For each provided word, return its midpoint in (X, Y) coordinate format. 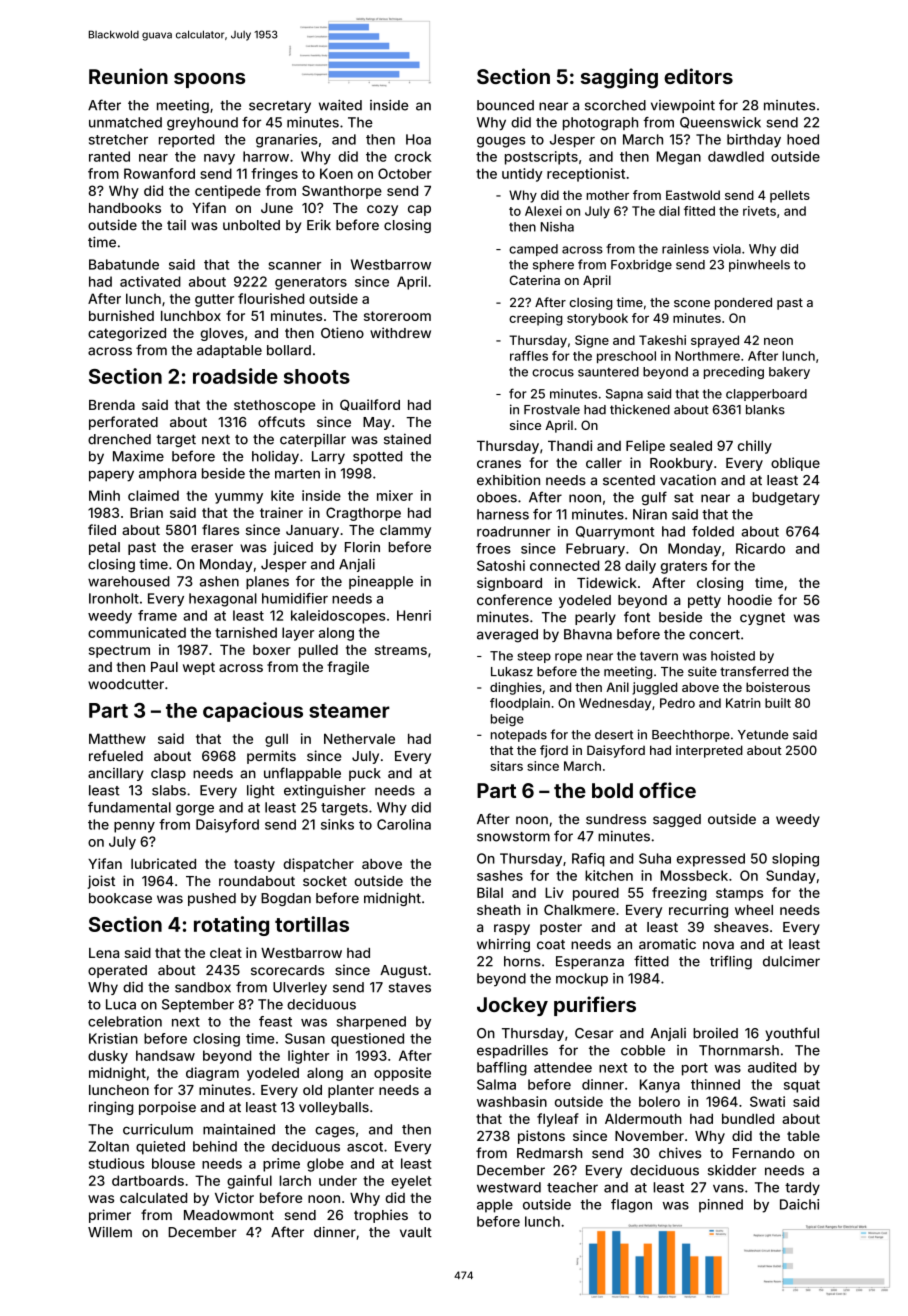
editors (698, 76)
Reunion (128, 76)
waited (340, 105)
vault (416, 1232)
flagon (631, 1206)
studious (116, 1163)
